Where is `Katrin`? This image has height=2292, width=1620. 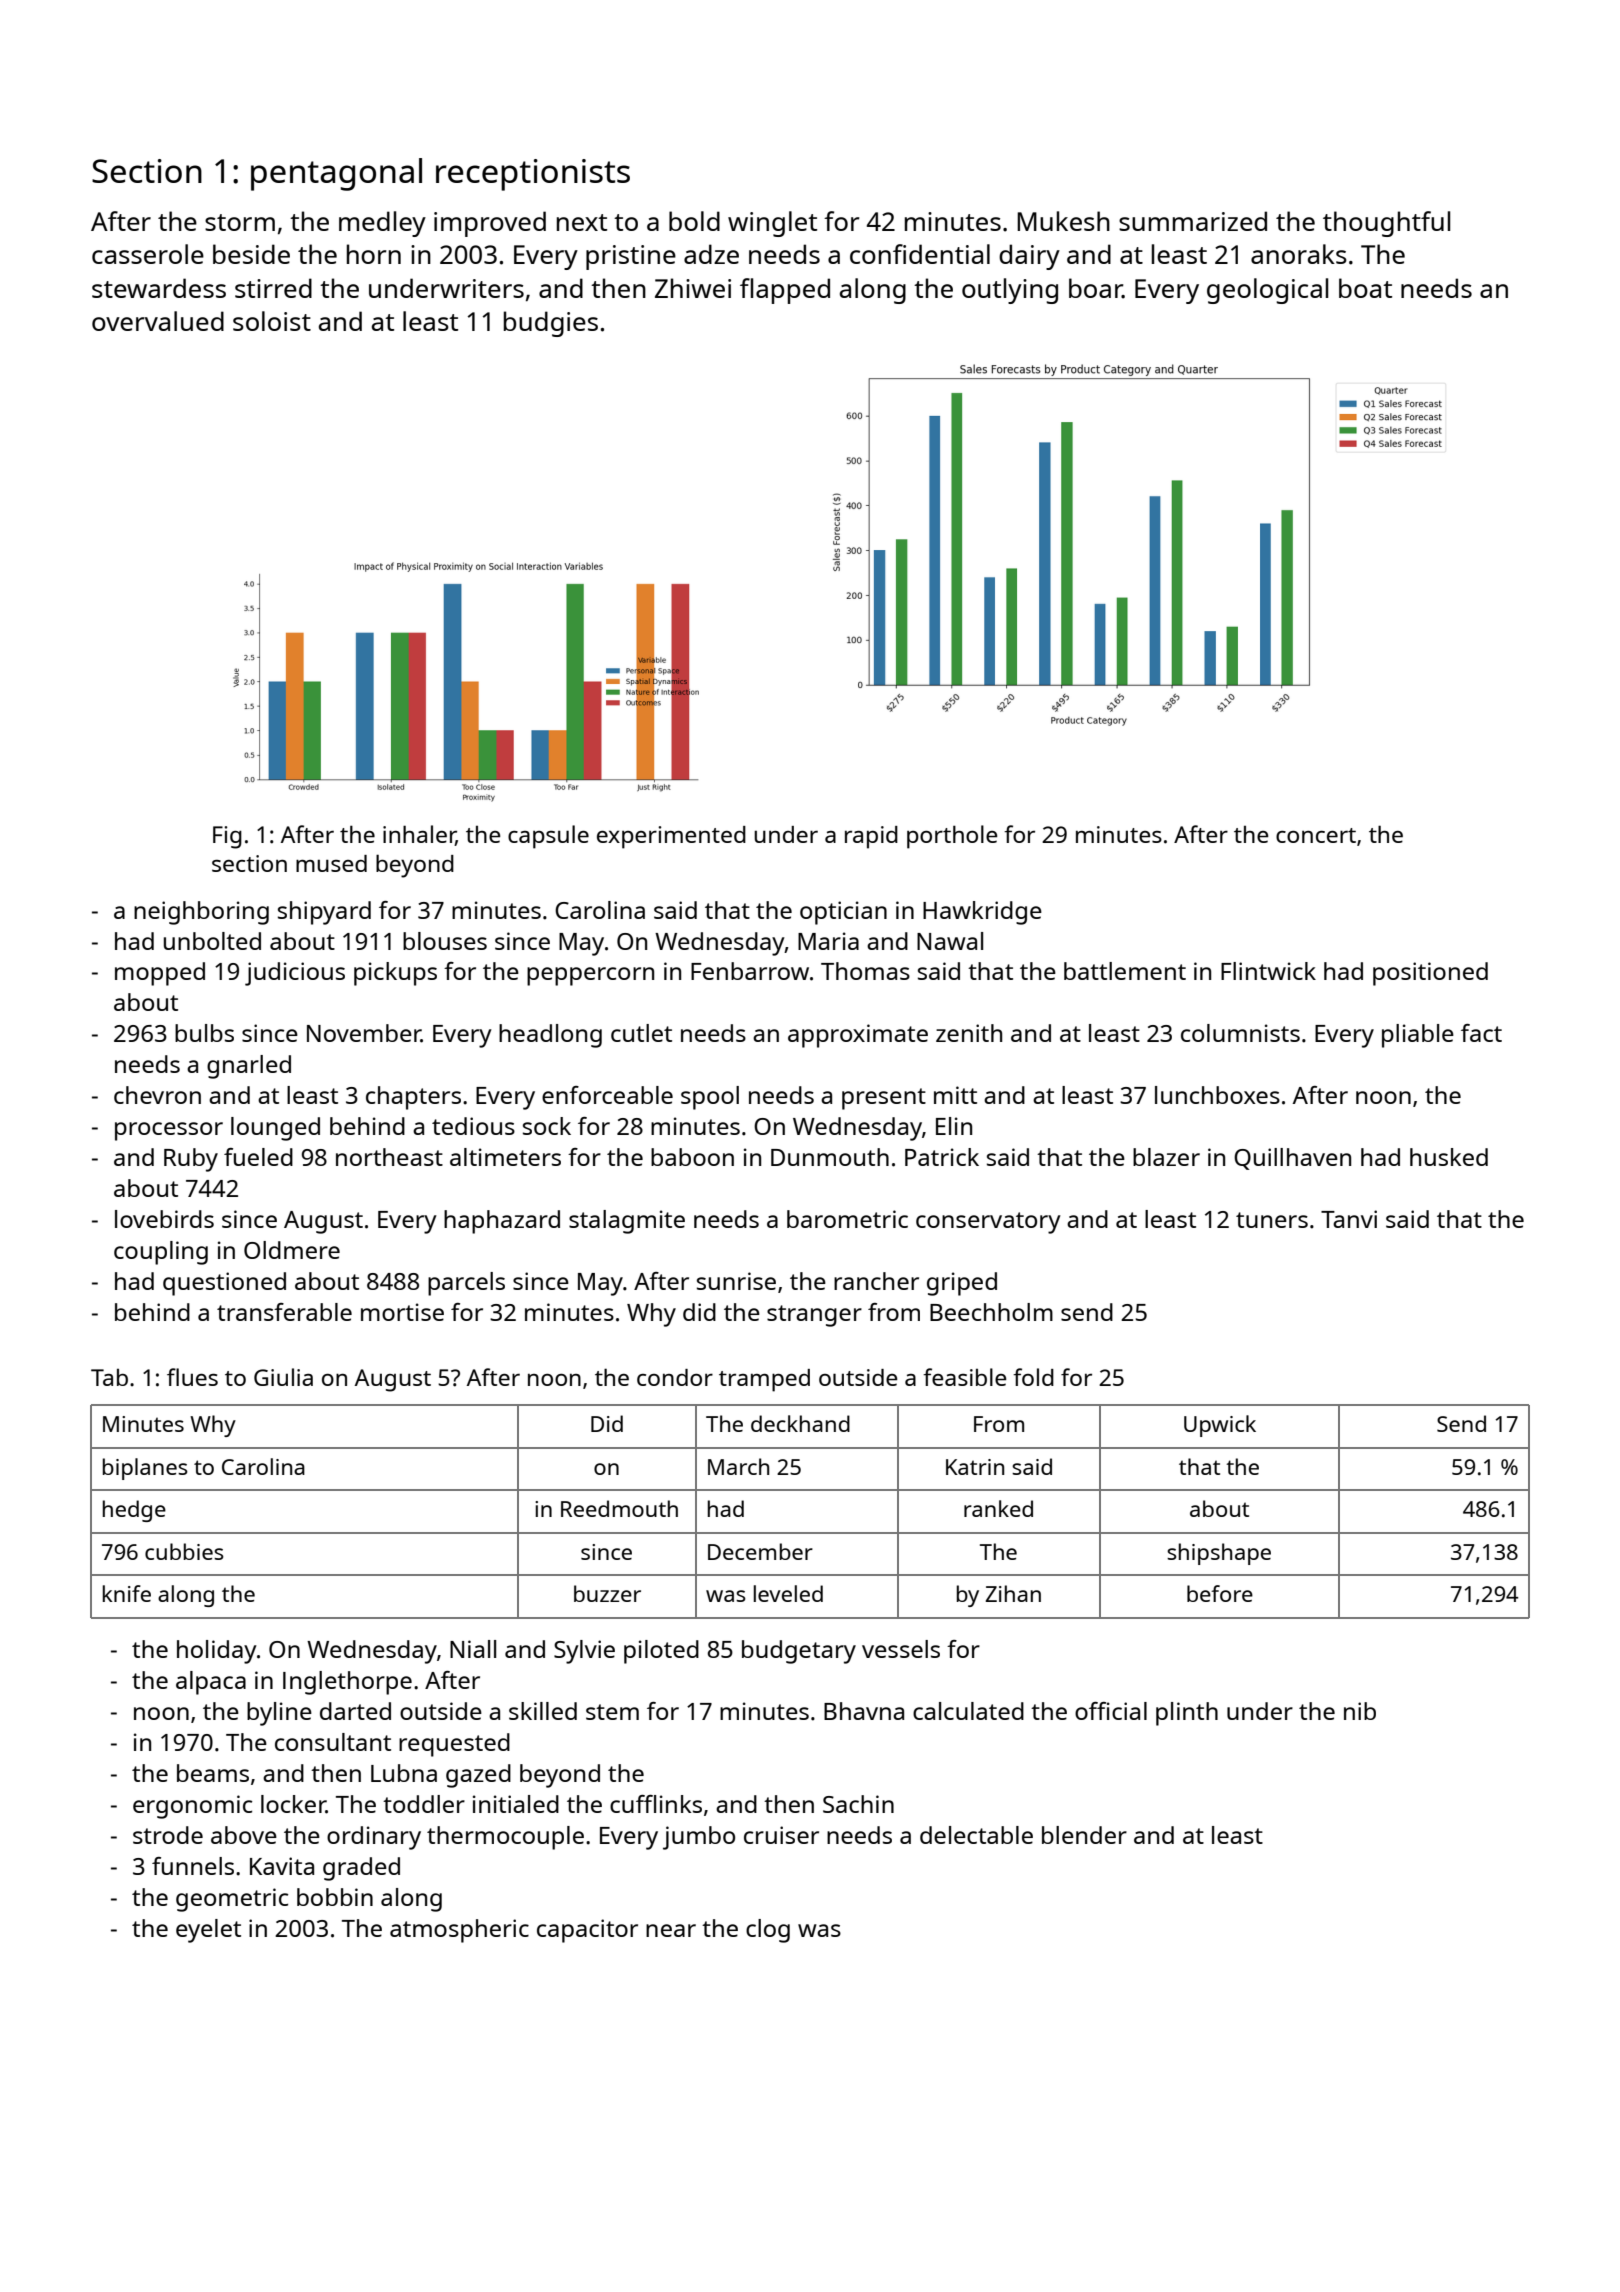
Katrin is located at coordinates (975, 1467).
